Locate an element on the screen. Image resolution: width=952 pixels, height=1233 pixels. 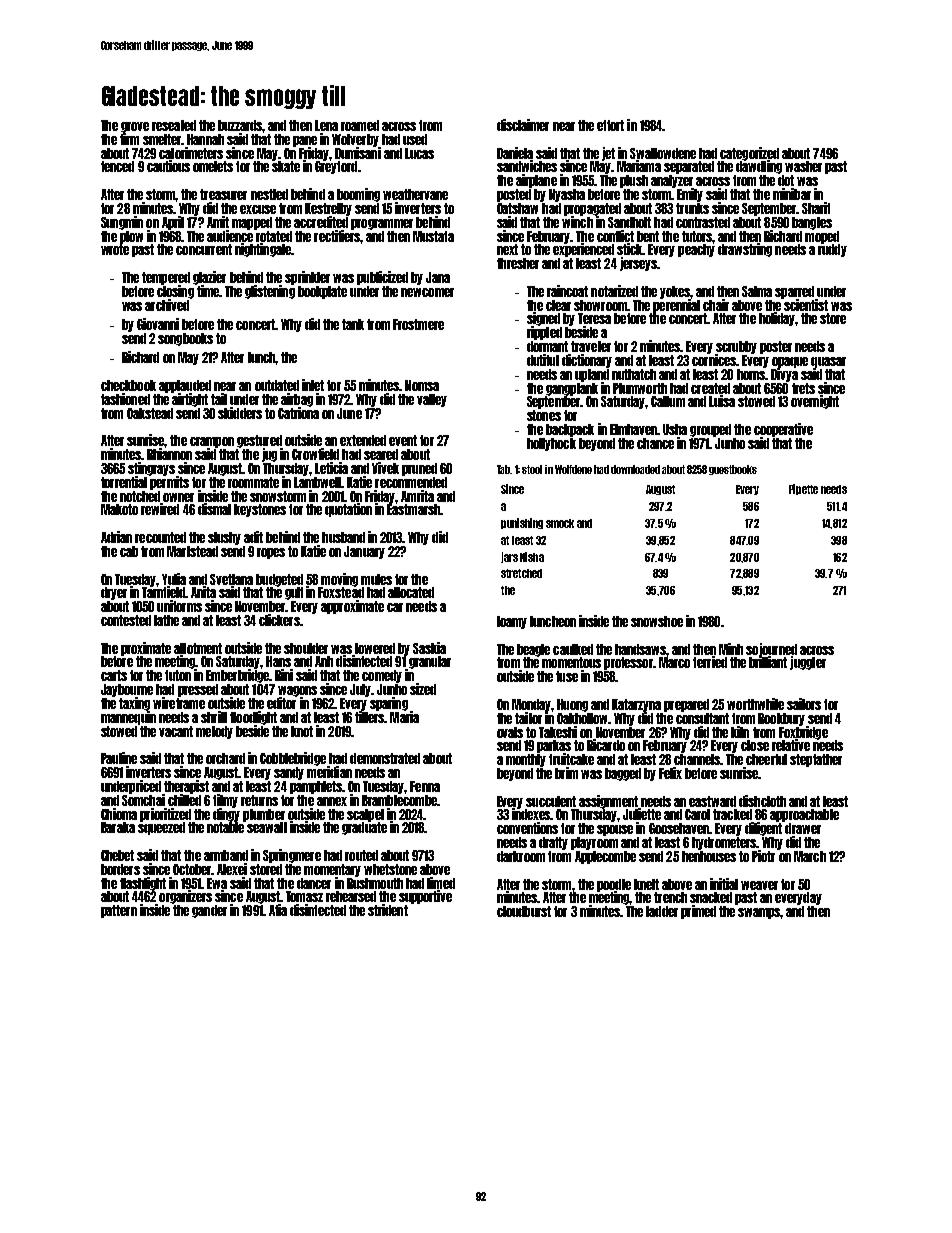
cautious is located at coordinates (168, 166).
